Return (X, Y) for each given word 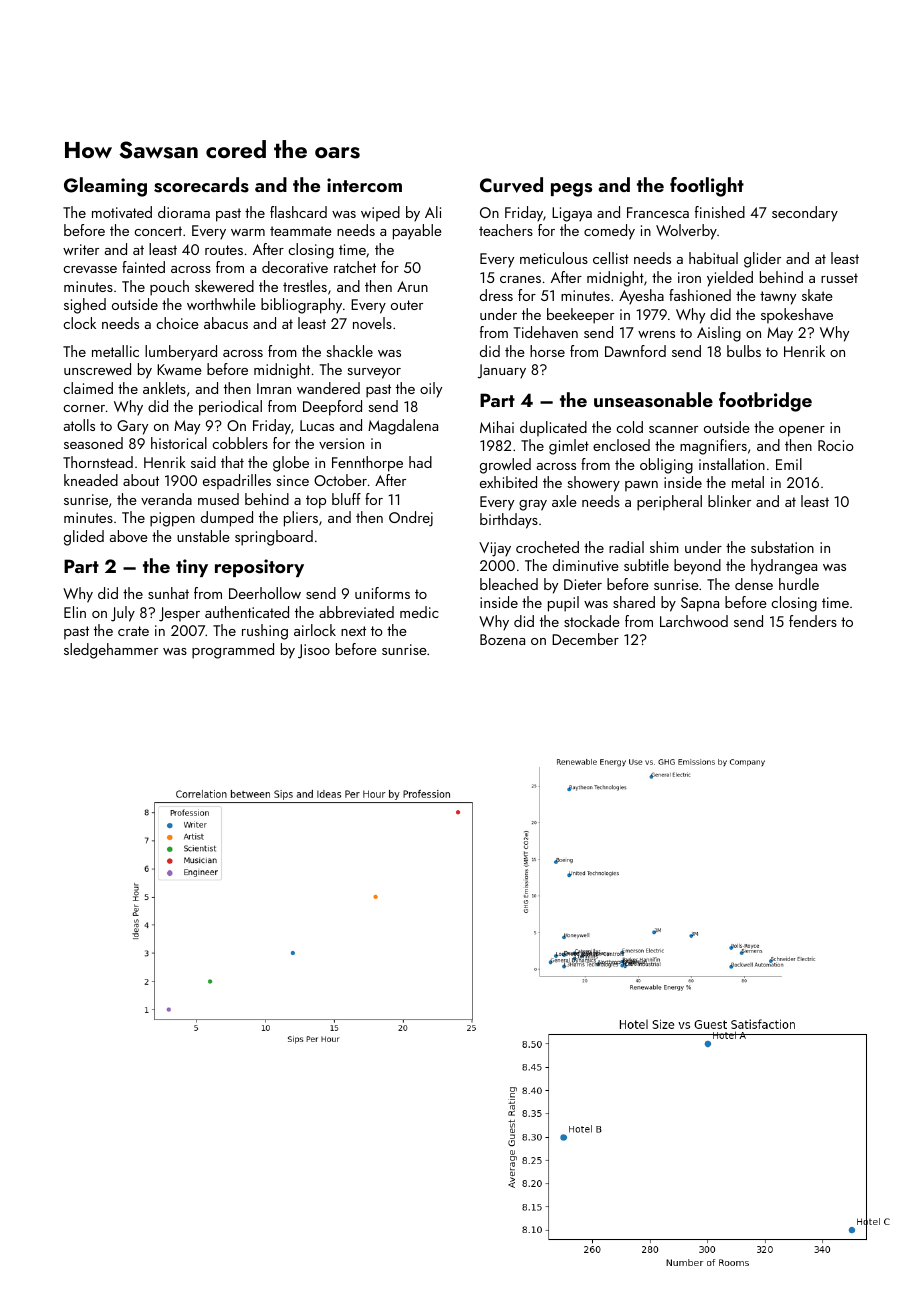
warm (248, 232)
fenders (813, 621)
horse (547, 351)
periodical (230, 408)
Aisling (719, 334)
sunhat (168, 593)
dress (496, 295)
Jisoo (314, 651)
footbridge (765, 402)
